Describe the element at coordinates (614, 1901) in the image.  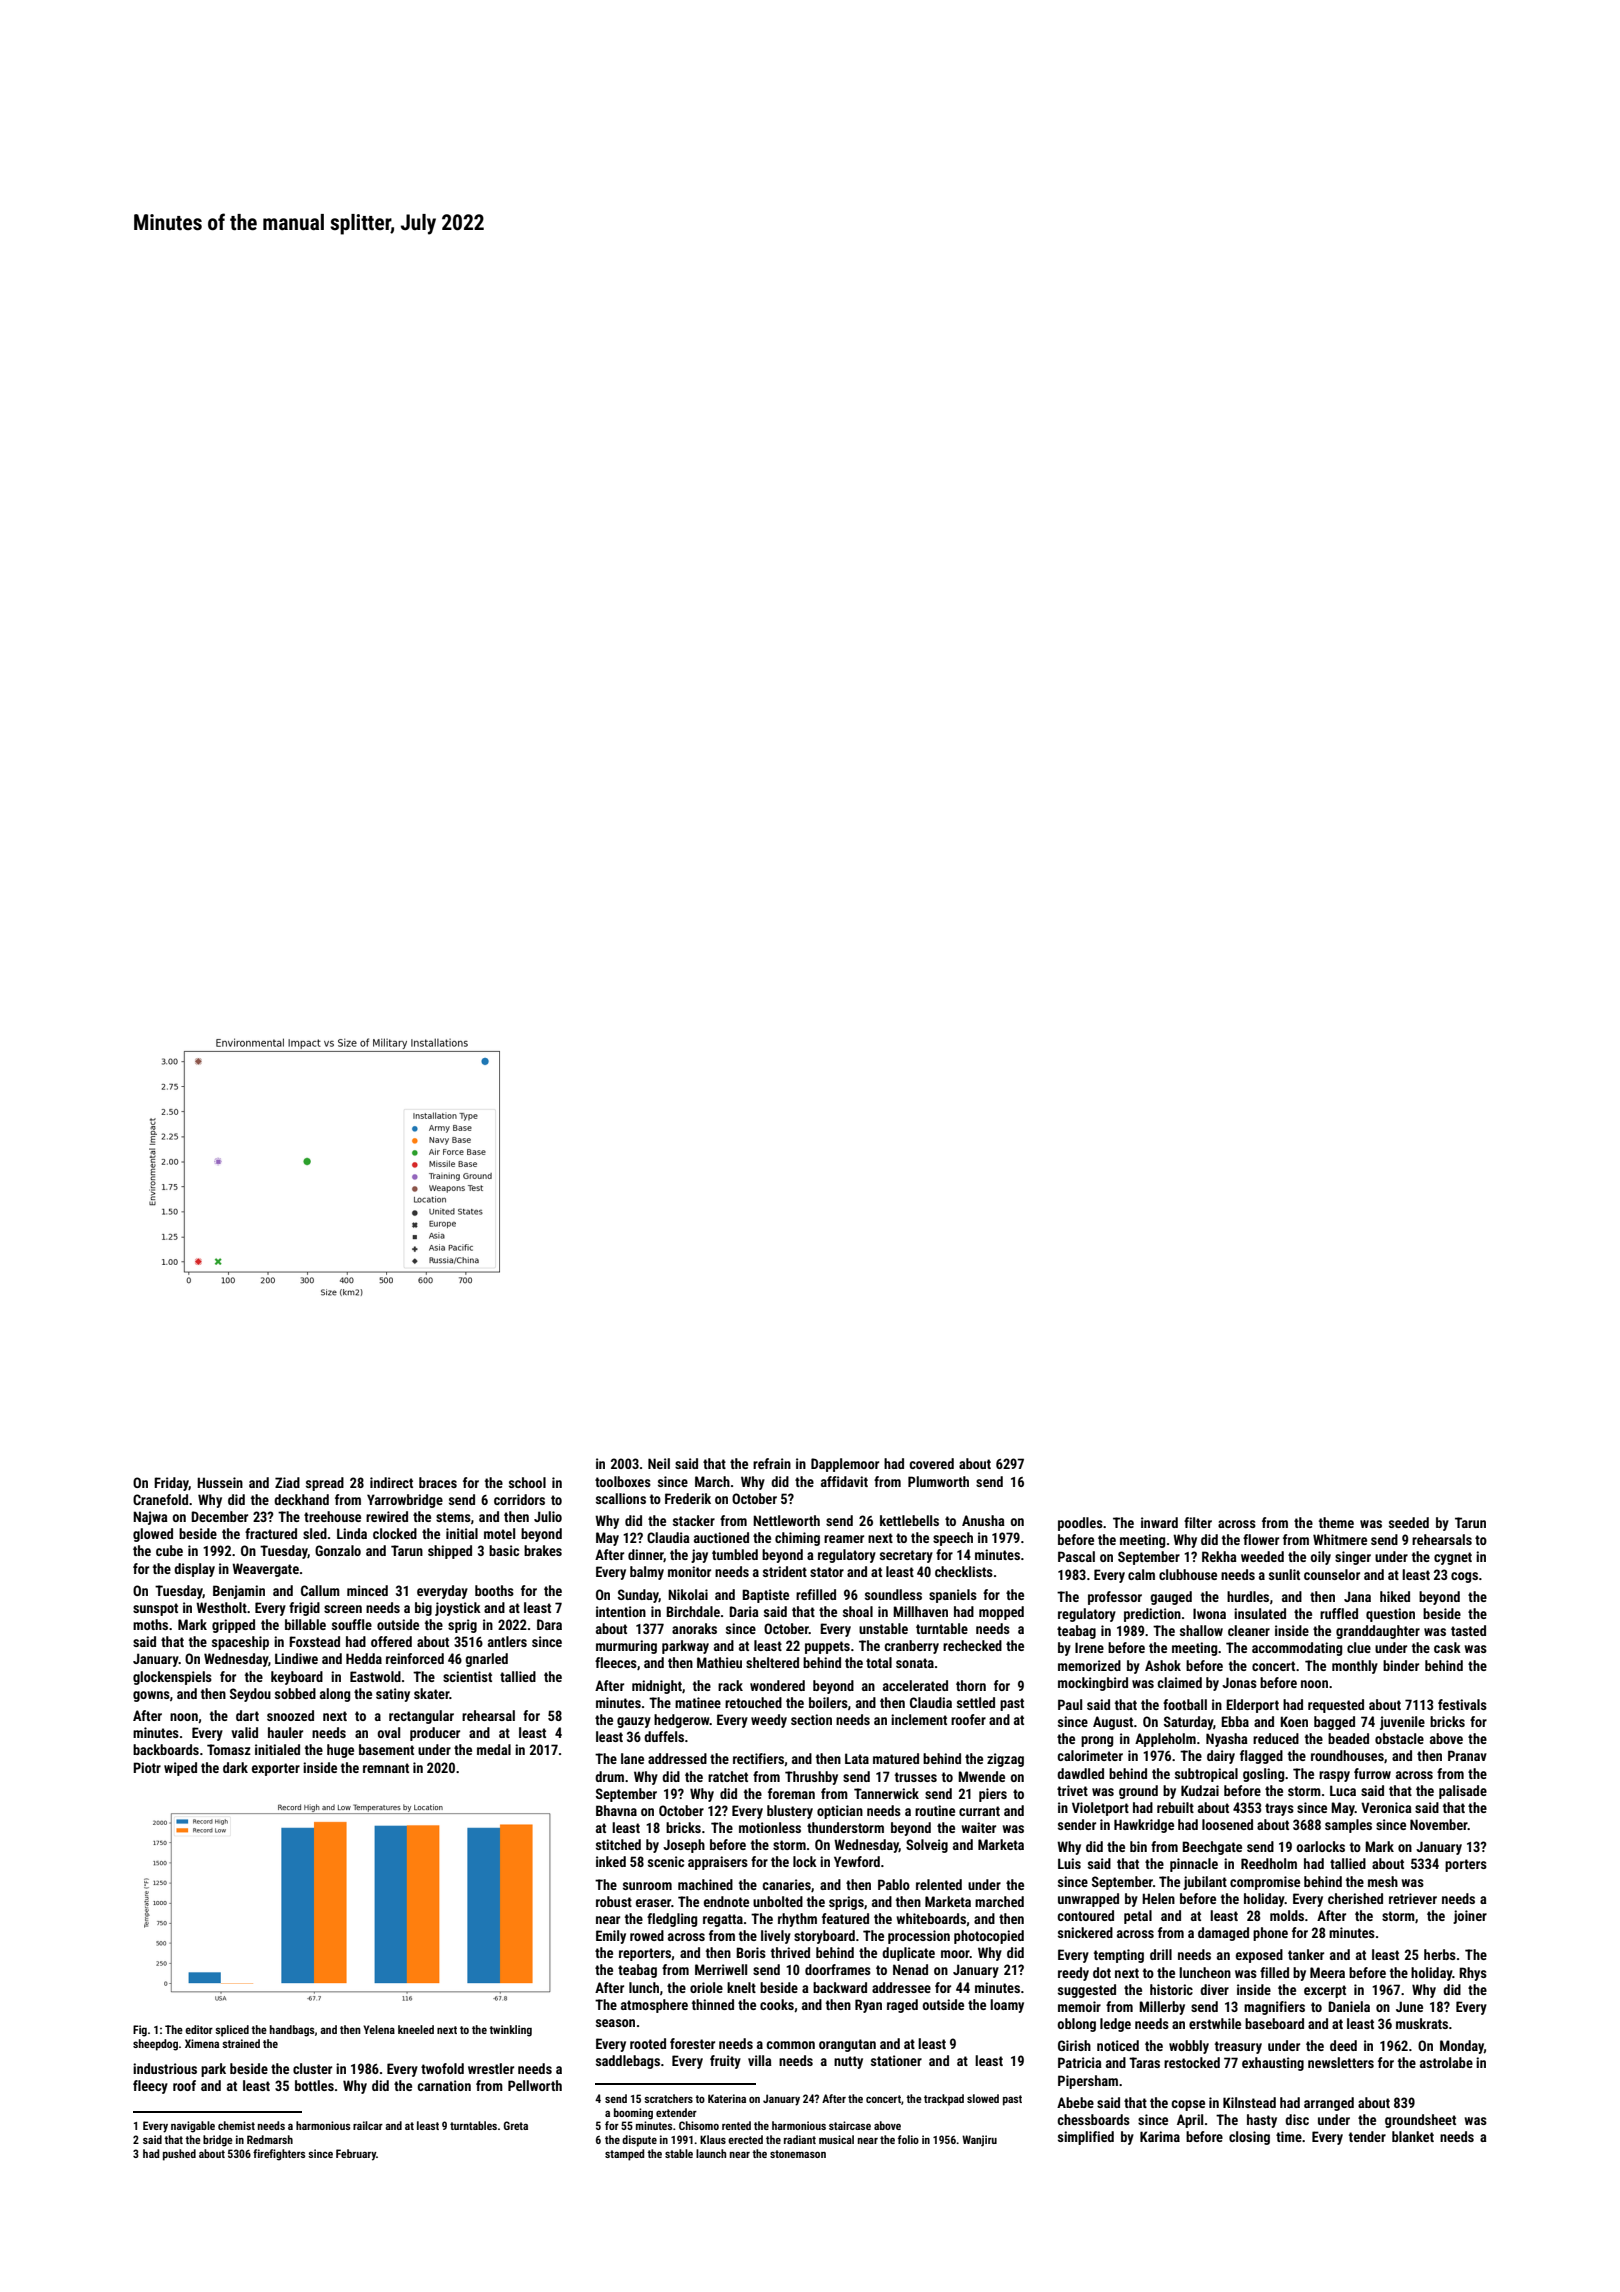
I see `robust` at that location.
